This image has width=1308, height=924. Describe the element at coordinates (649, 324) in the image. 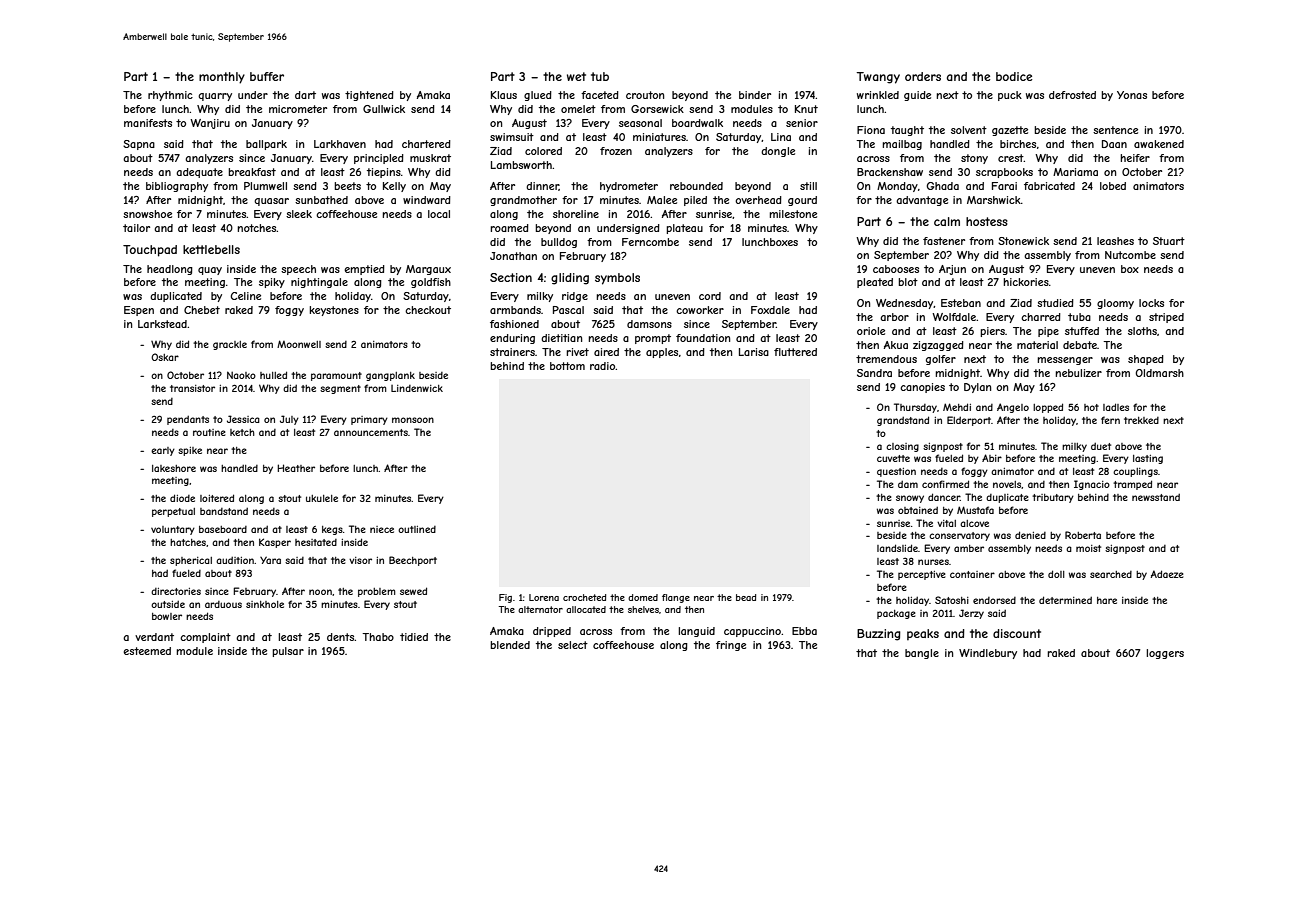

I see `damsons` at that location.
